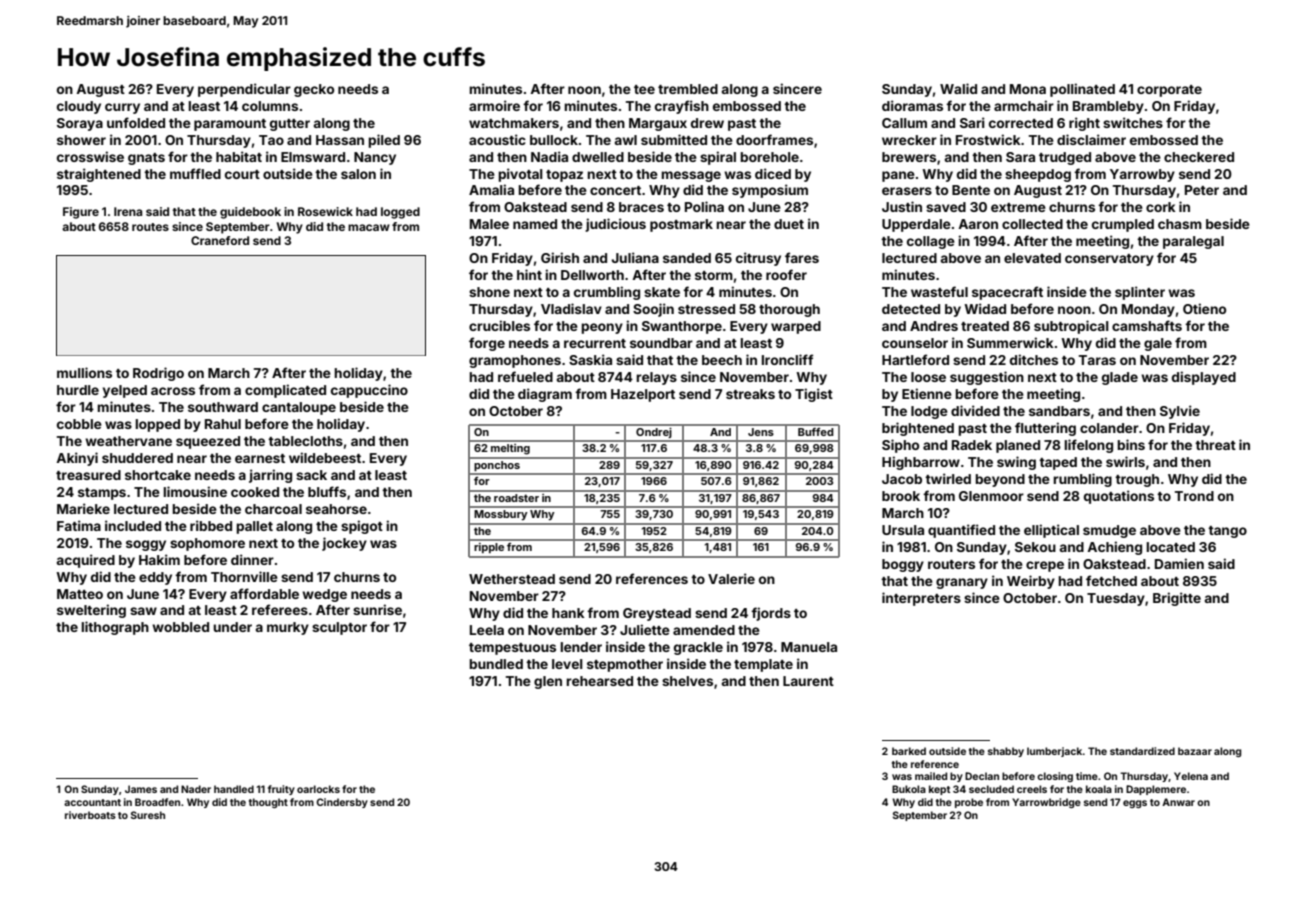 This screenshot has height=924, width=1308. Describe the element at coordinates (1169, 91) in the screenshot. I see `corporate` at that location.
